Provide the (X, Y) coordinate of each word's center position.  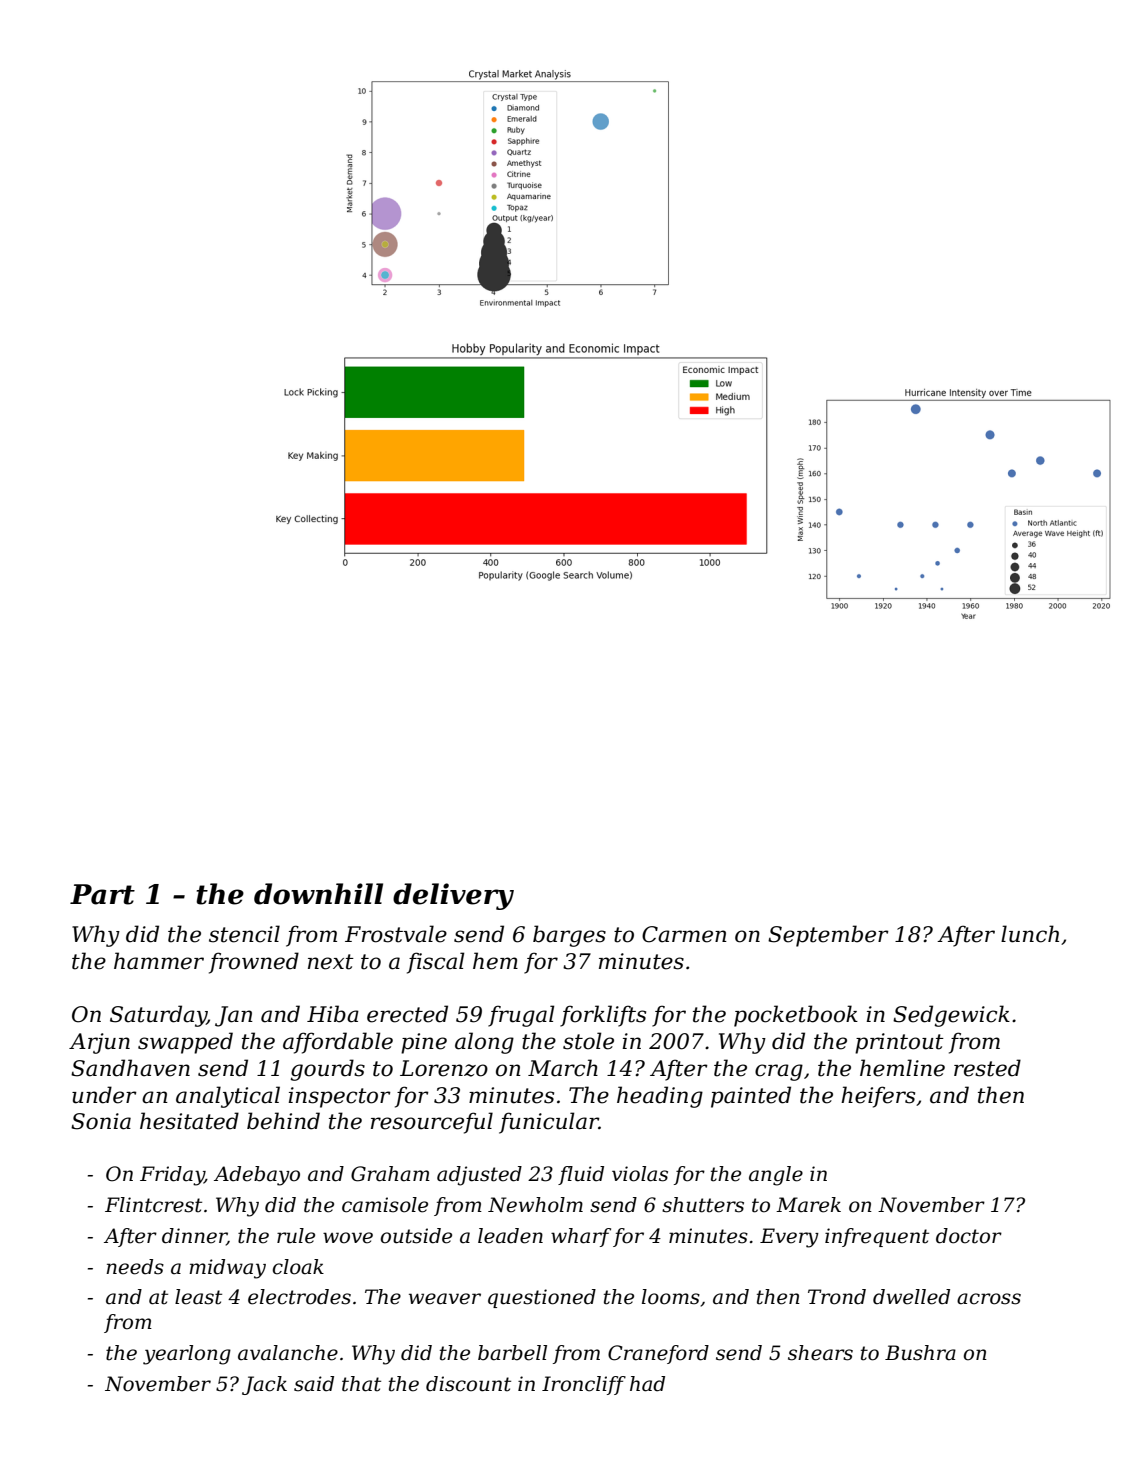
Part (102, 894)
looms (671, 1297)
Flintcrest (153, 1205)
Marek (808, 1205)
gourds (327, 1070)
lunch (1030, 934)
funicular (549, 1123)
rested (987, 1068)
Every (789, 1238)
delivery (453, 896)
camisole (385, 1205)
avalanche (288, 1353)
